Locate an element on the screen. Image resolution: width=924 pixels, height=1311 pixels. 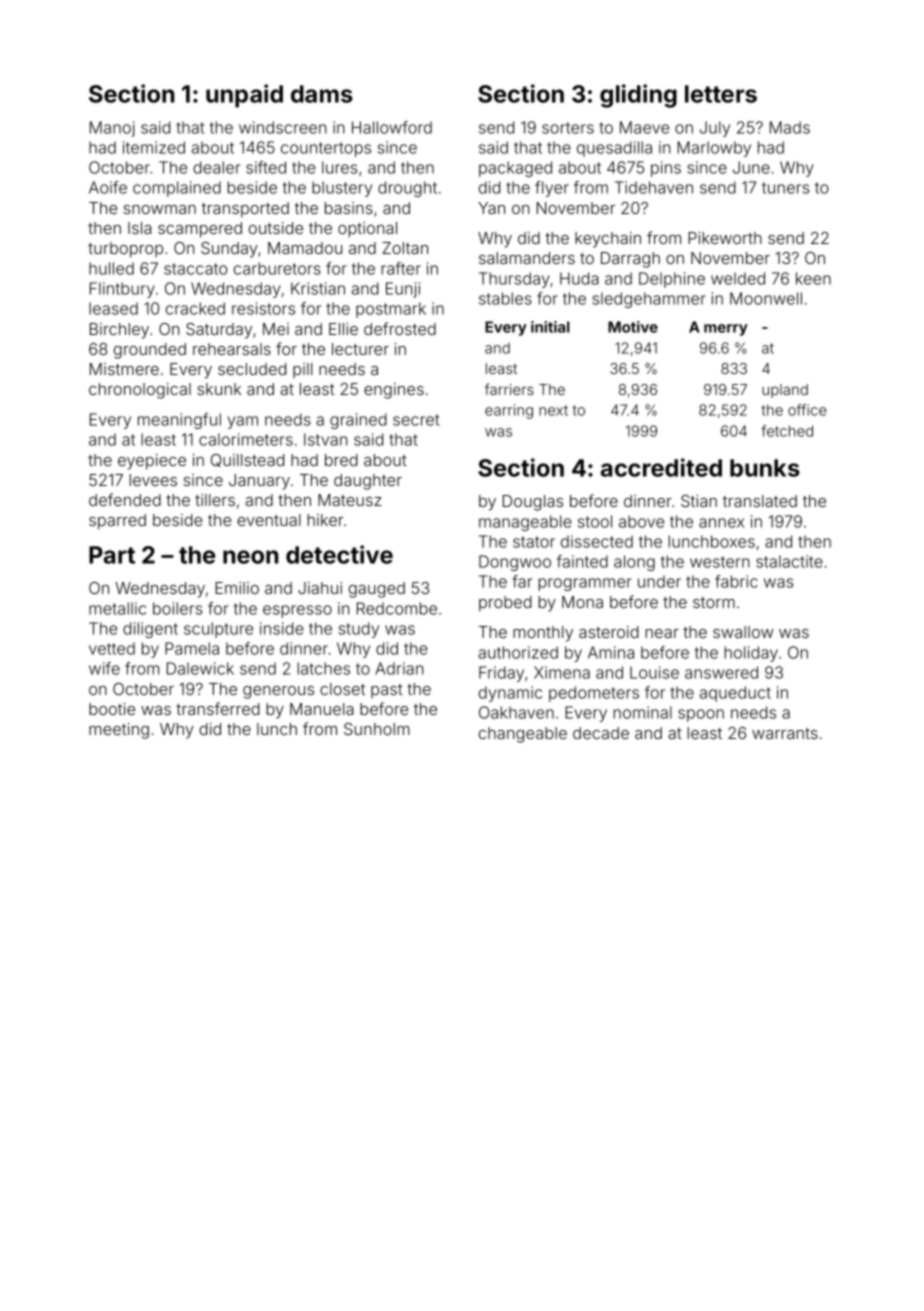
dams is located at coordinates (322, 94).
